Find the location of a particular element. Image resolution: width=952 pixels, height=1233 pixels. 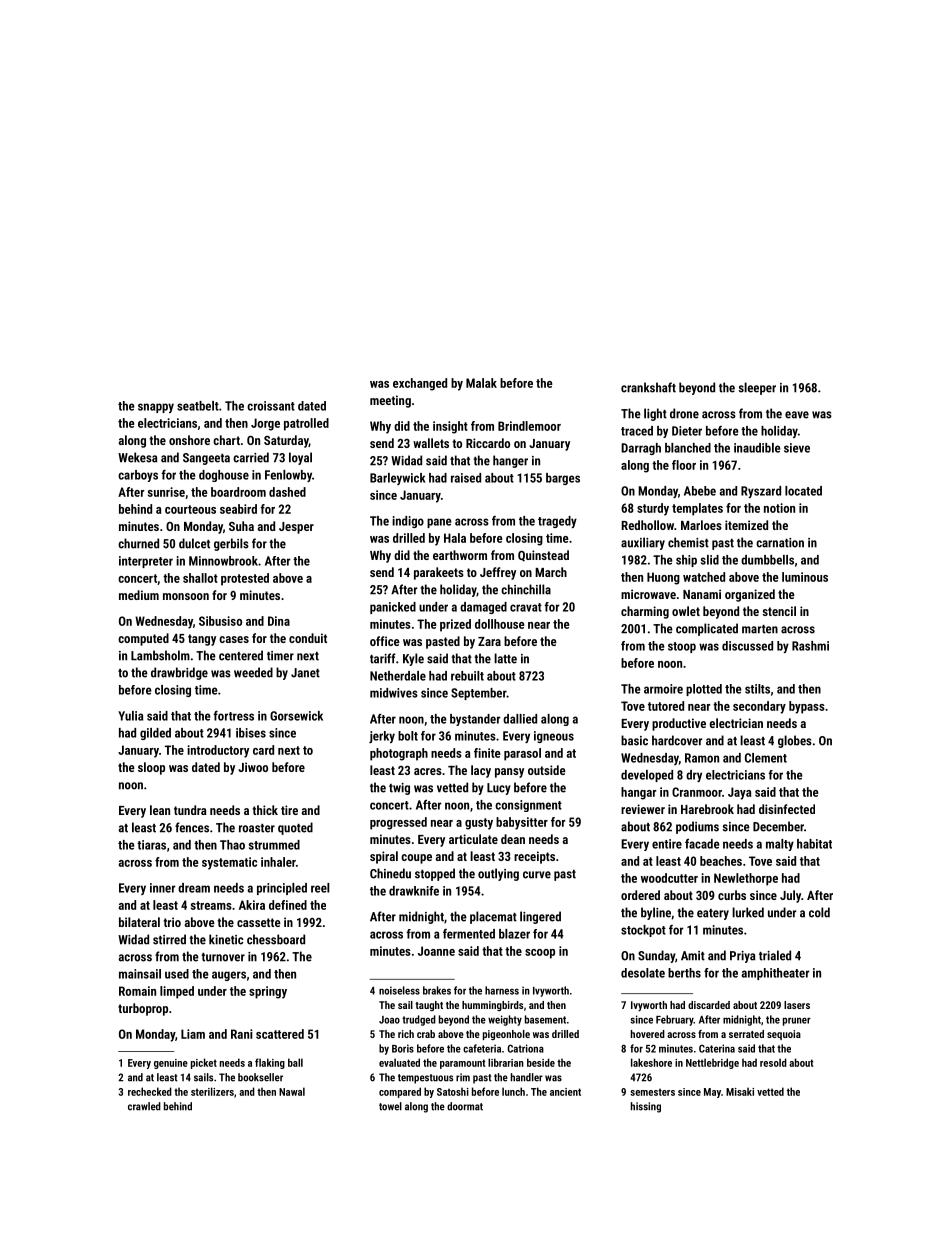

towel is located at coordinates (390, 1106).
